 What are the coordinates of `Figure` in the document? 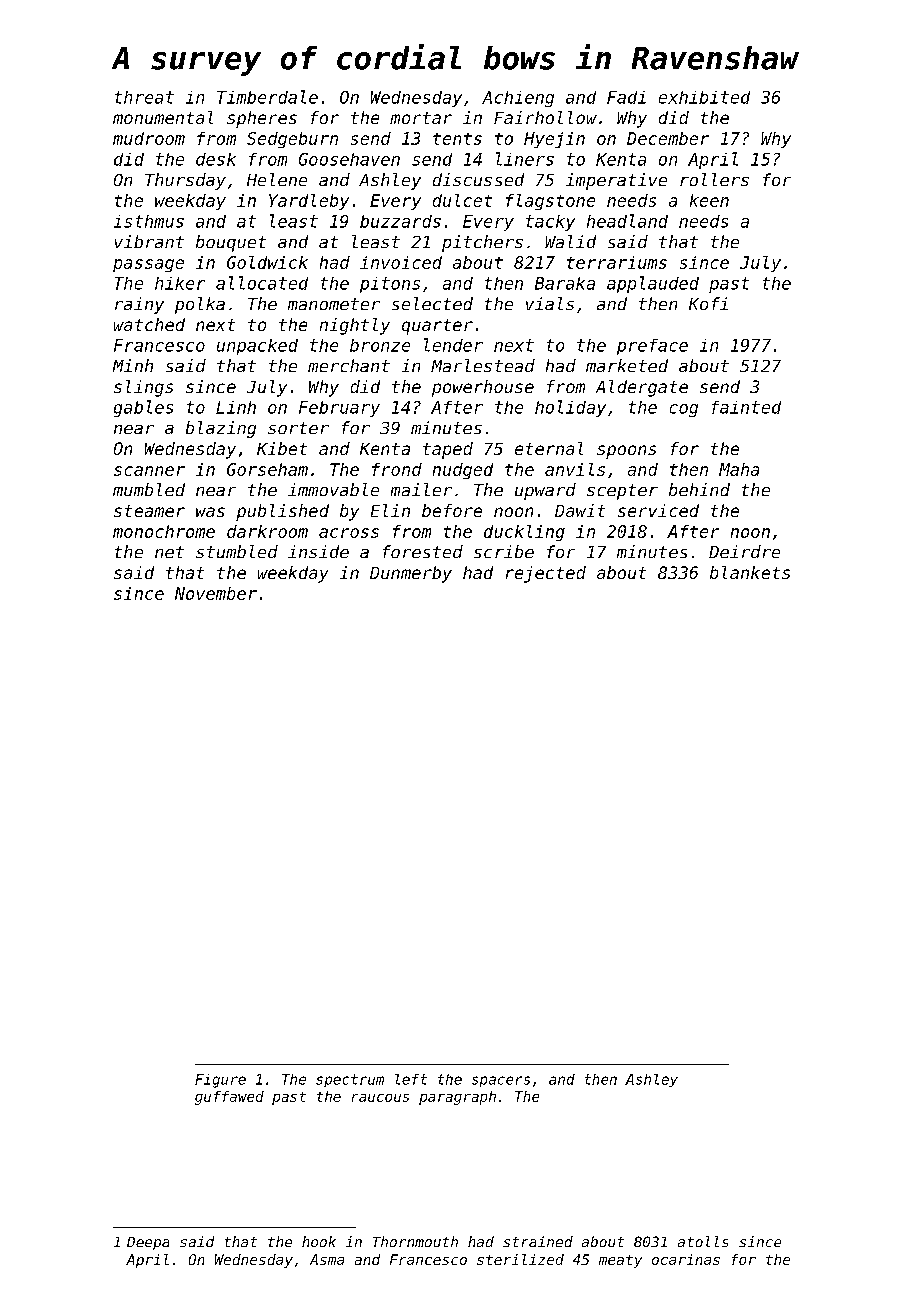 It's located at (220, 1081).
